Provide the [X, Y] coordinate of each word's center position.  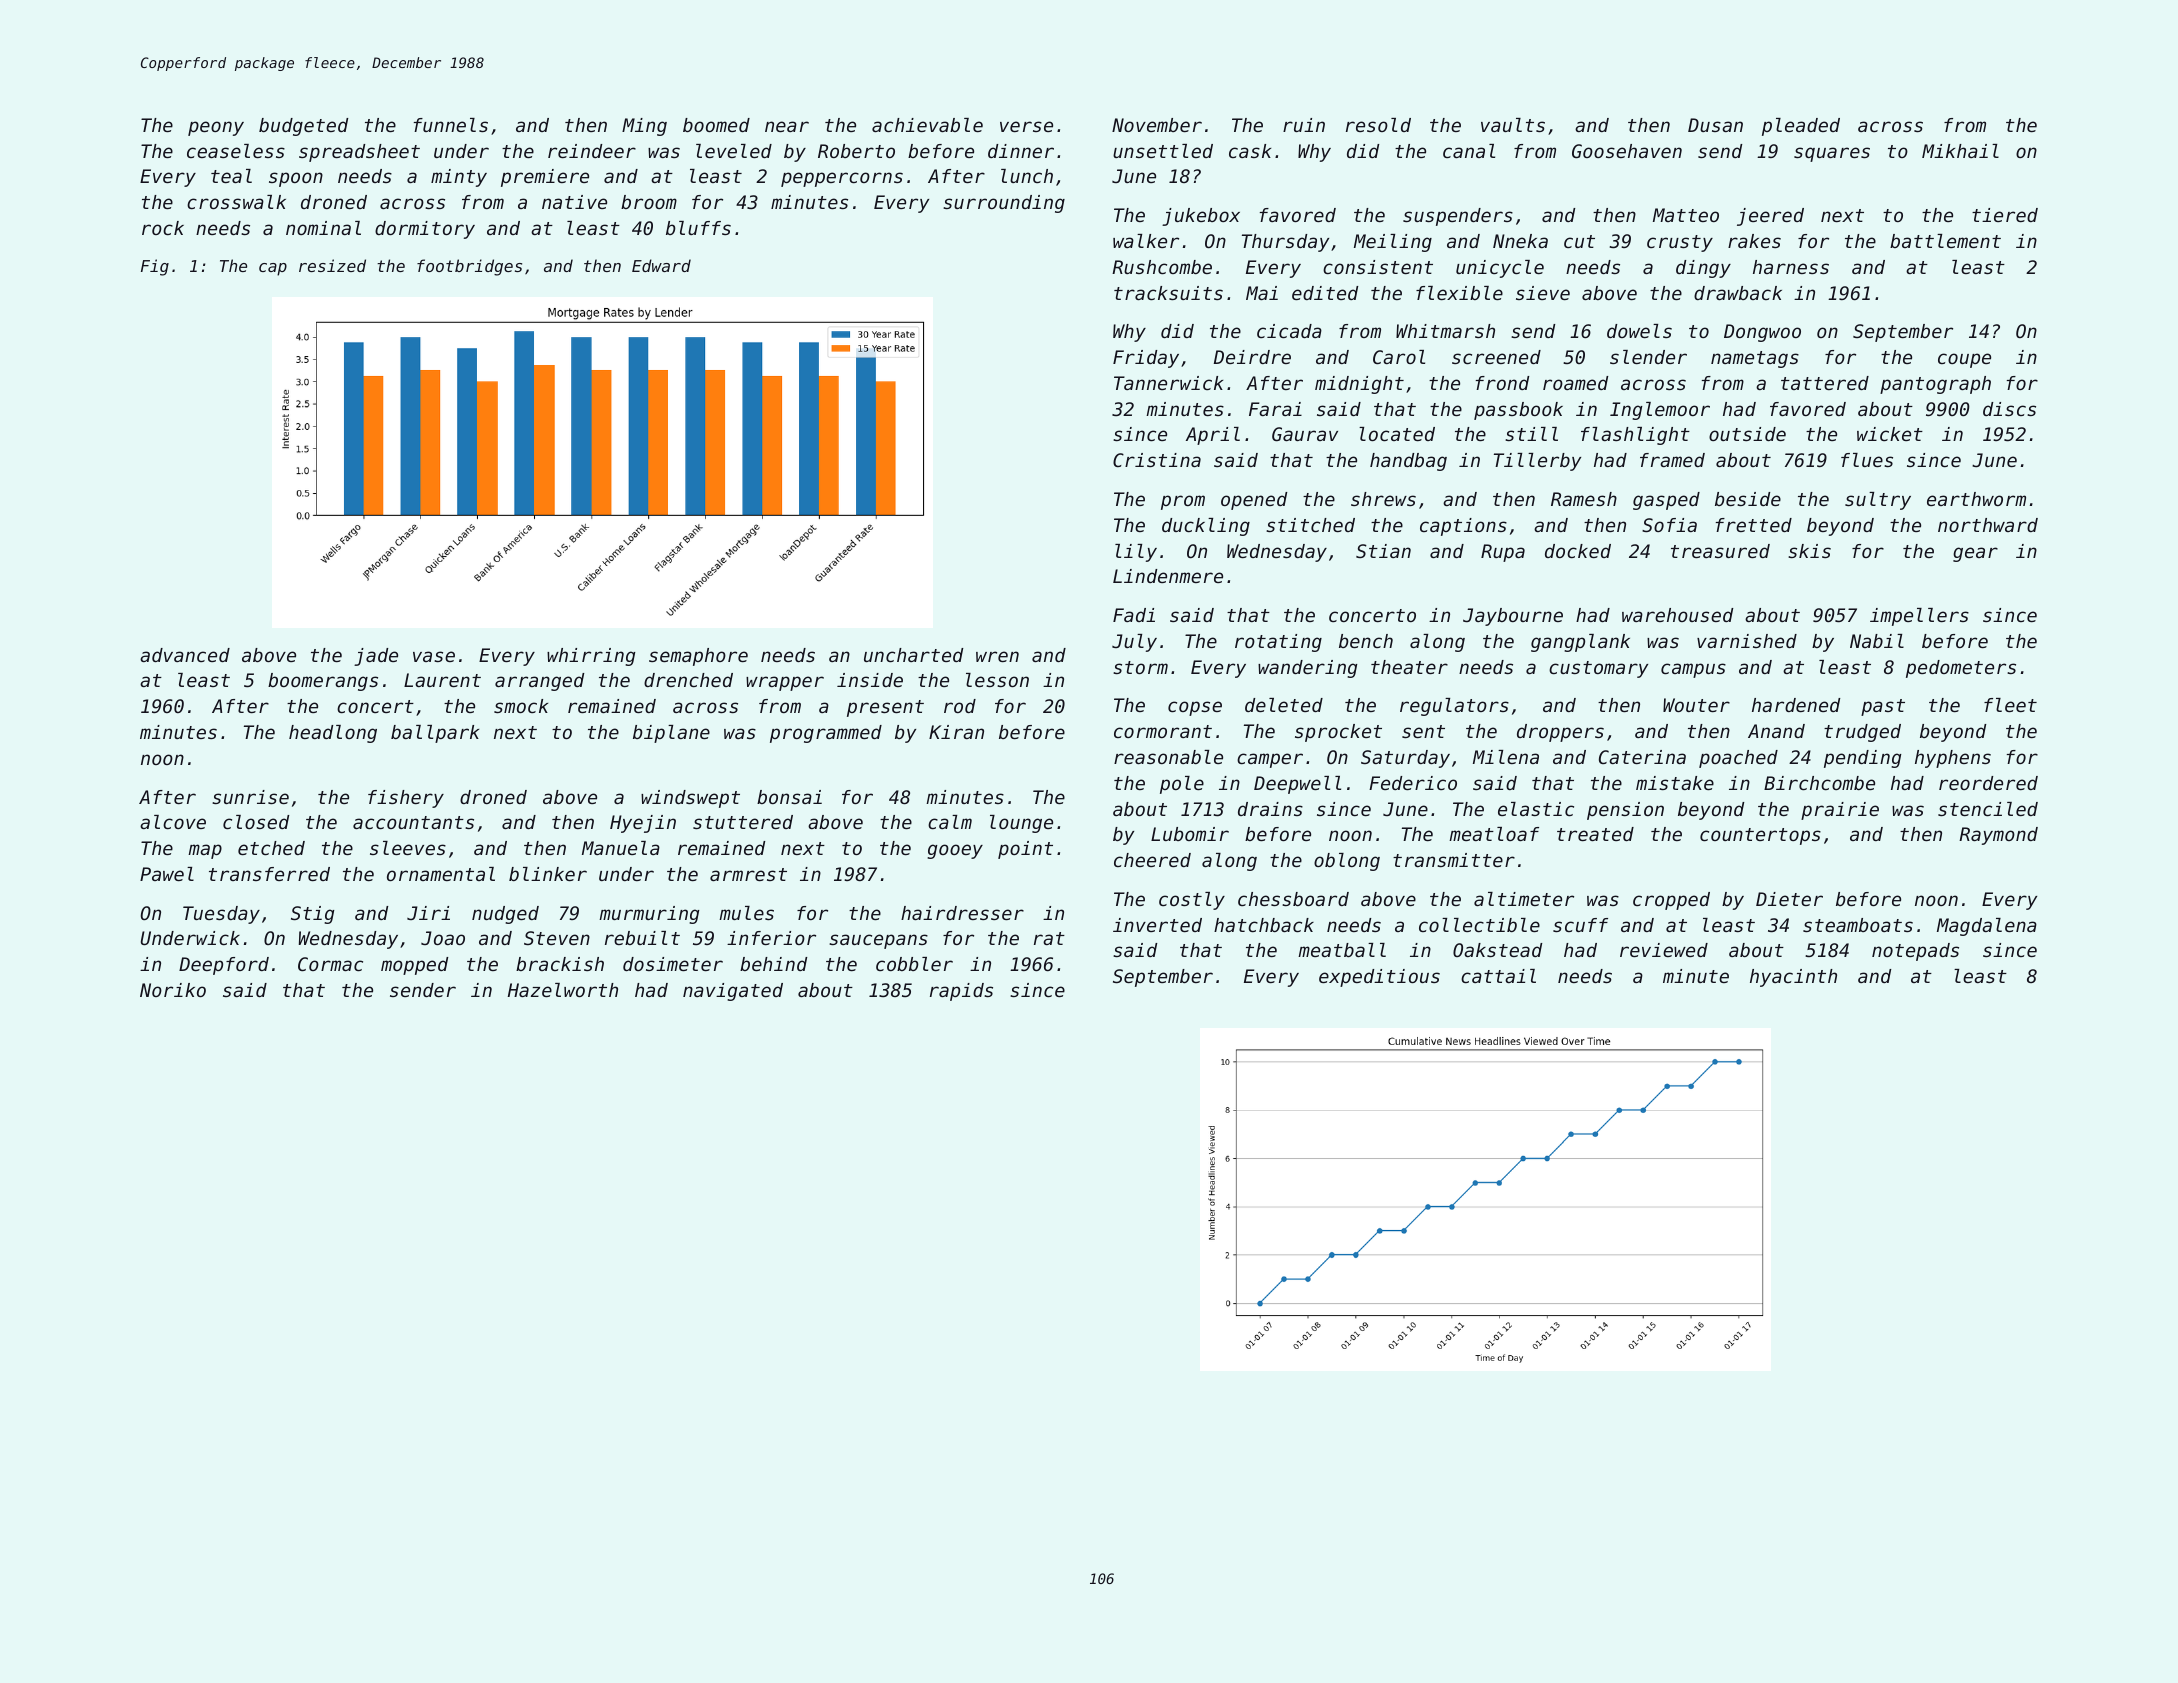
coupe [1964, 360]
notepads [1915, 952]
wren [997, 656]
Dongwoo [1762, 333]
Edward [661, 265]
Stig [313, 915]
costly [1192, 901]
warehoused [1677, 615]
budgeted [303, 127]
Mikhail [1960, 151]
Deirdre [1252, 357]
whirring [591, 657]
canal [1469, 151]
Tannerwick [1168, 383]
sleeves [408, 848]
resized [332, 265]
